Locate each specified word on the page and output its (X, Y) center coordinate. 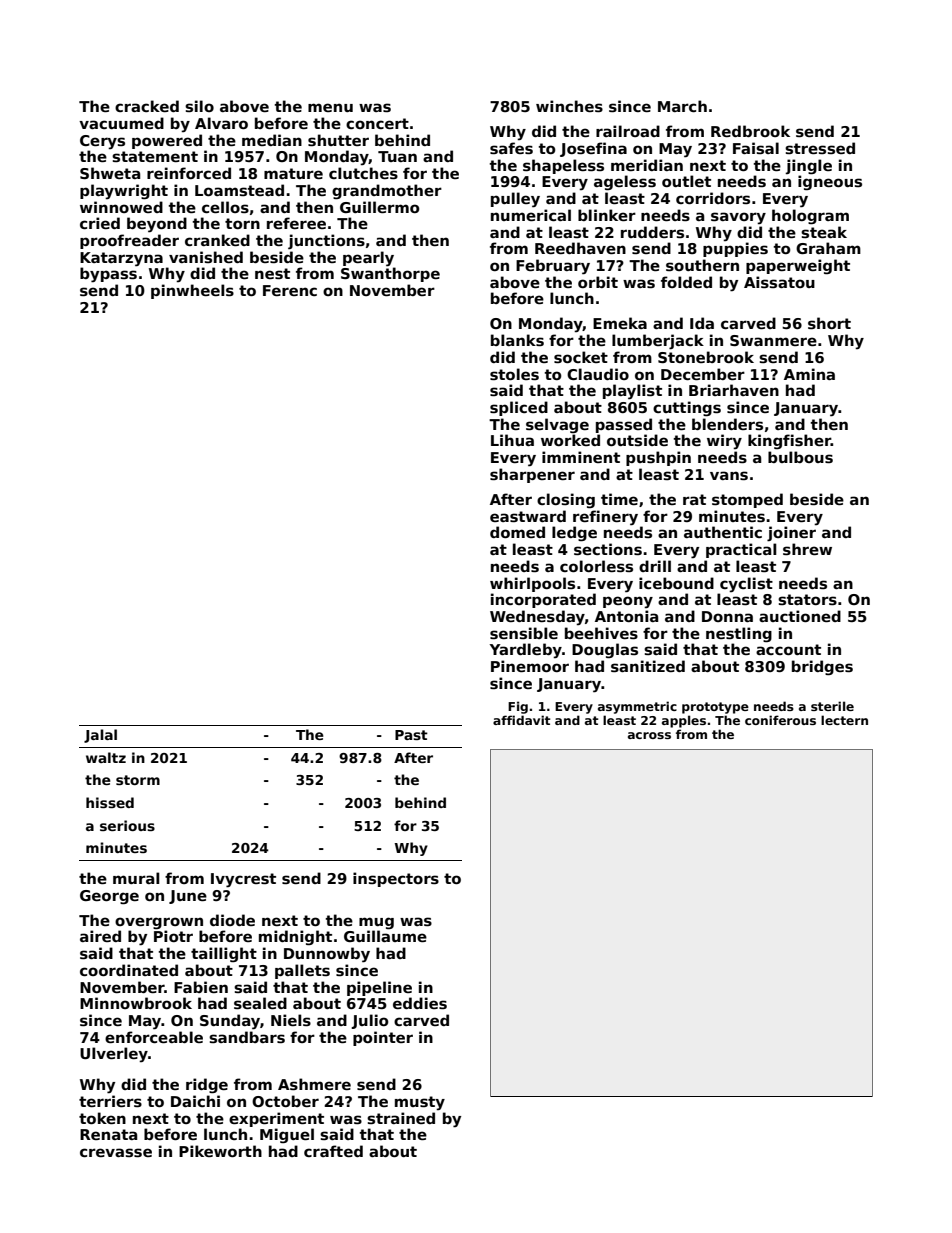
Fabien (201, 987)
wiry (724, 441)
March (682, 106)
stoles (514, 374)
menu (330, 107)
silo (199, 106)
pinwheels (192, 291)
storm (138, 780)
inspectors (396, 879)
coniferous (780, 720)
